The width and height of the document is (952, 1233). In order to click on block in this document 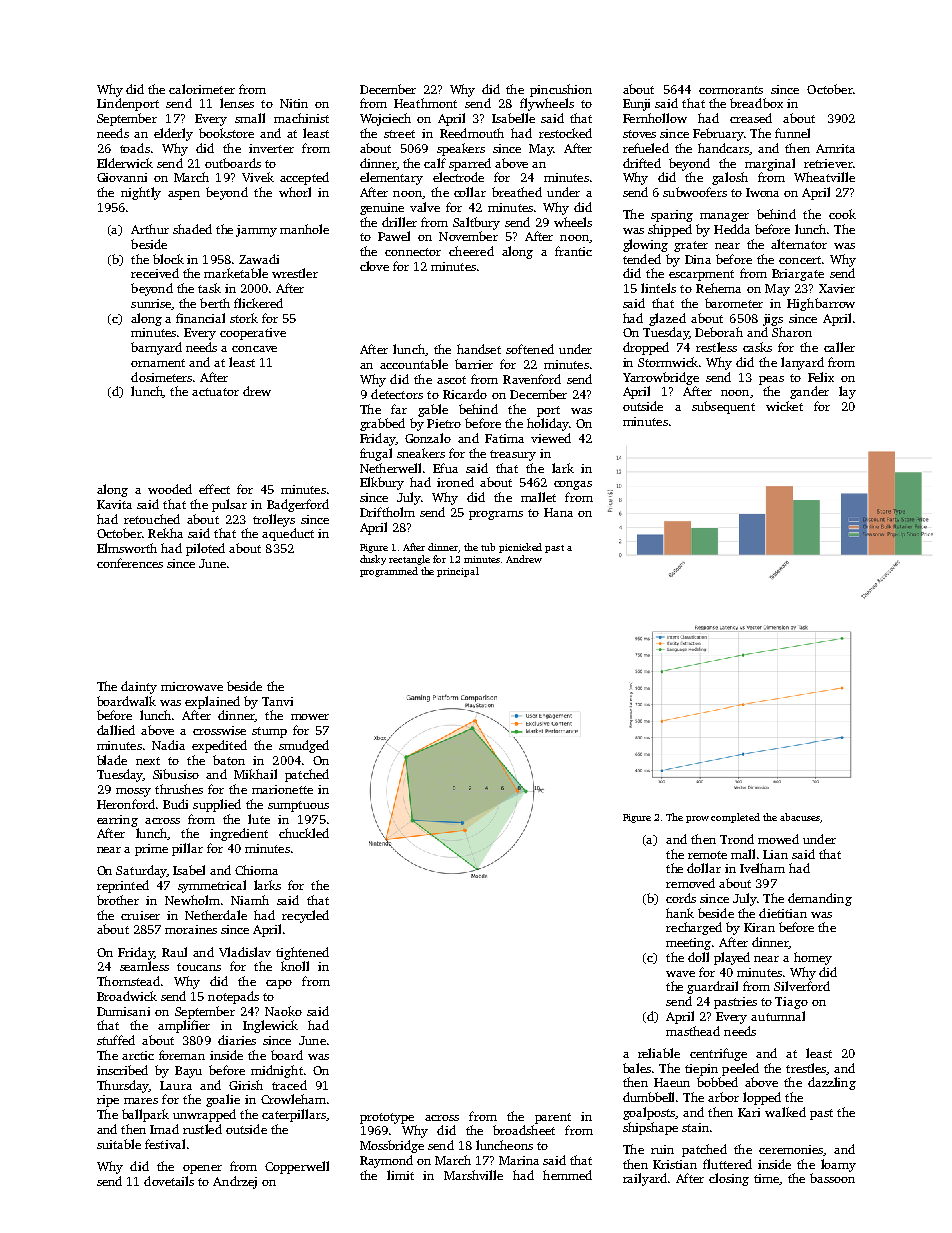, I will do `click(168, 259)`.
